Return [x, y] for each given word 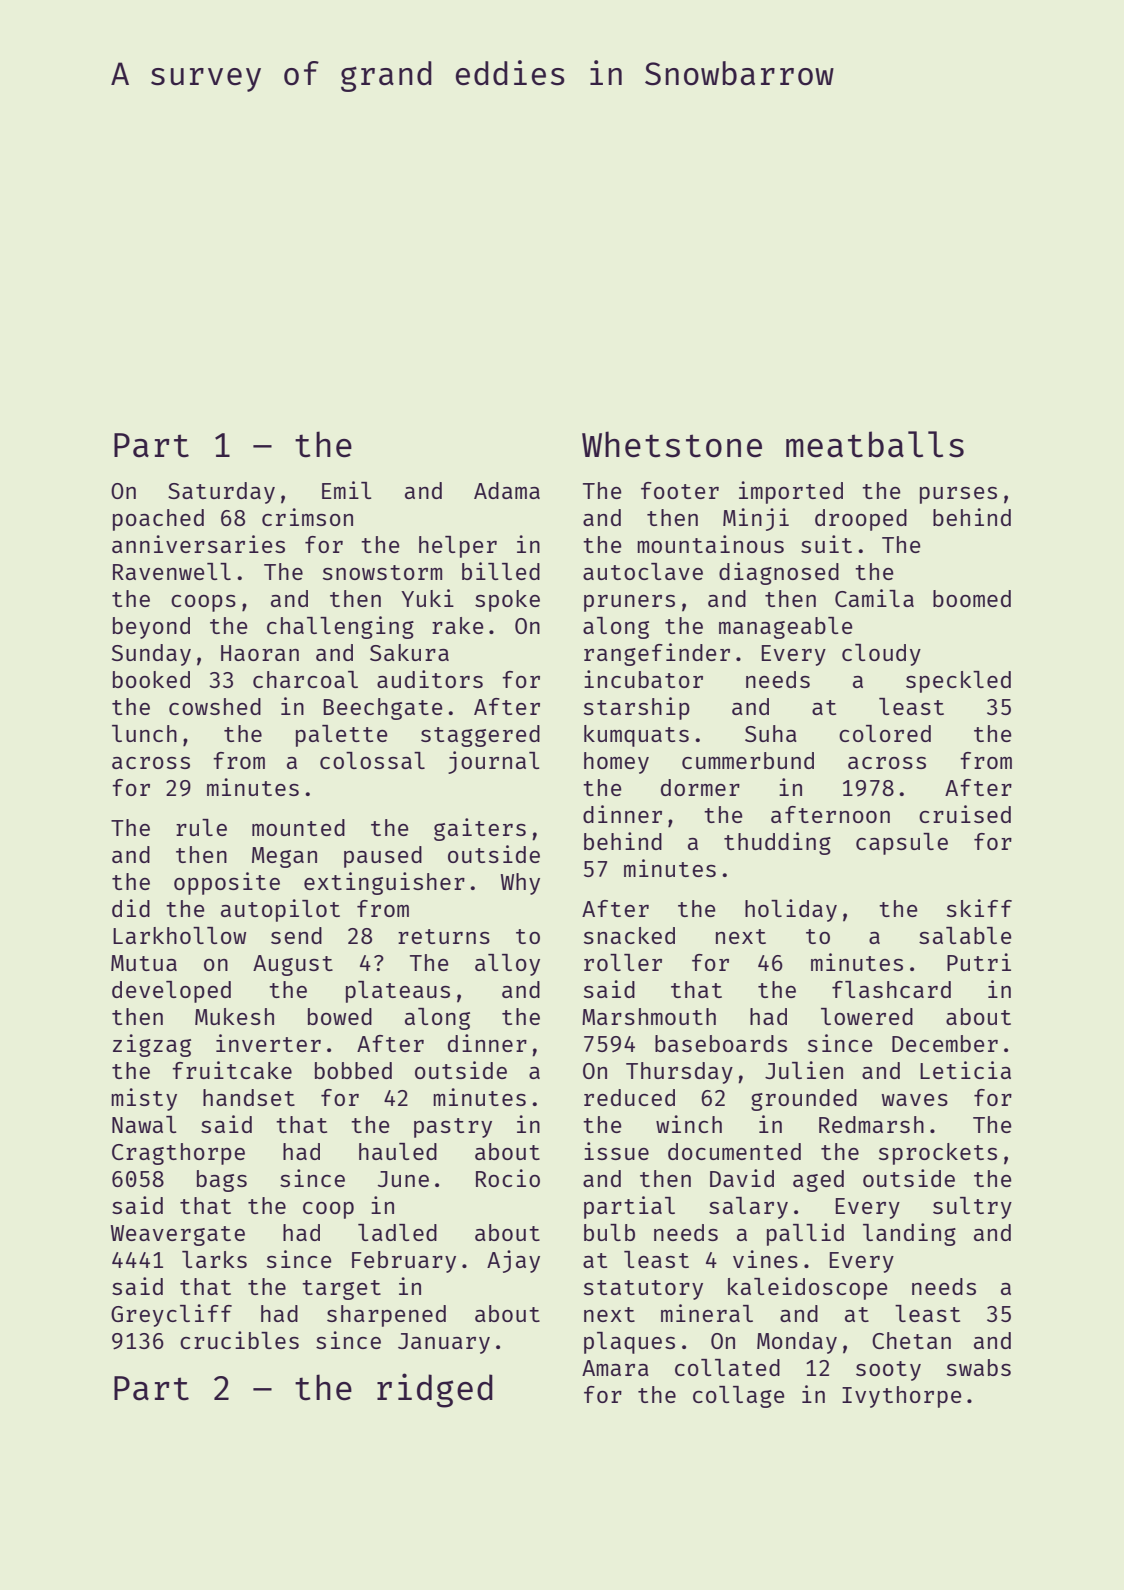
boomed [972, 598]
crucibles [239, 1340]
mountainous [710, 544]
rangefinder [657, 654]
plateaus [398, 992]
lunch [144, 733]
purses [958, 495]
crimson [307, 517]
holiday [791, 910]
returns [444, 936]
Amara [615, 1368]
